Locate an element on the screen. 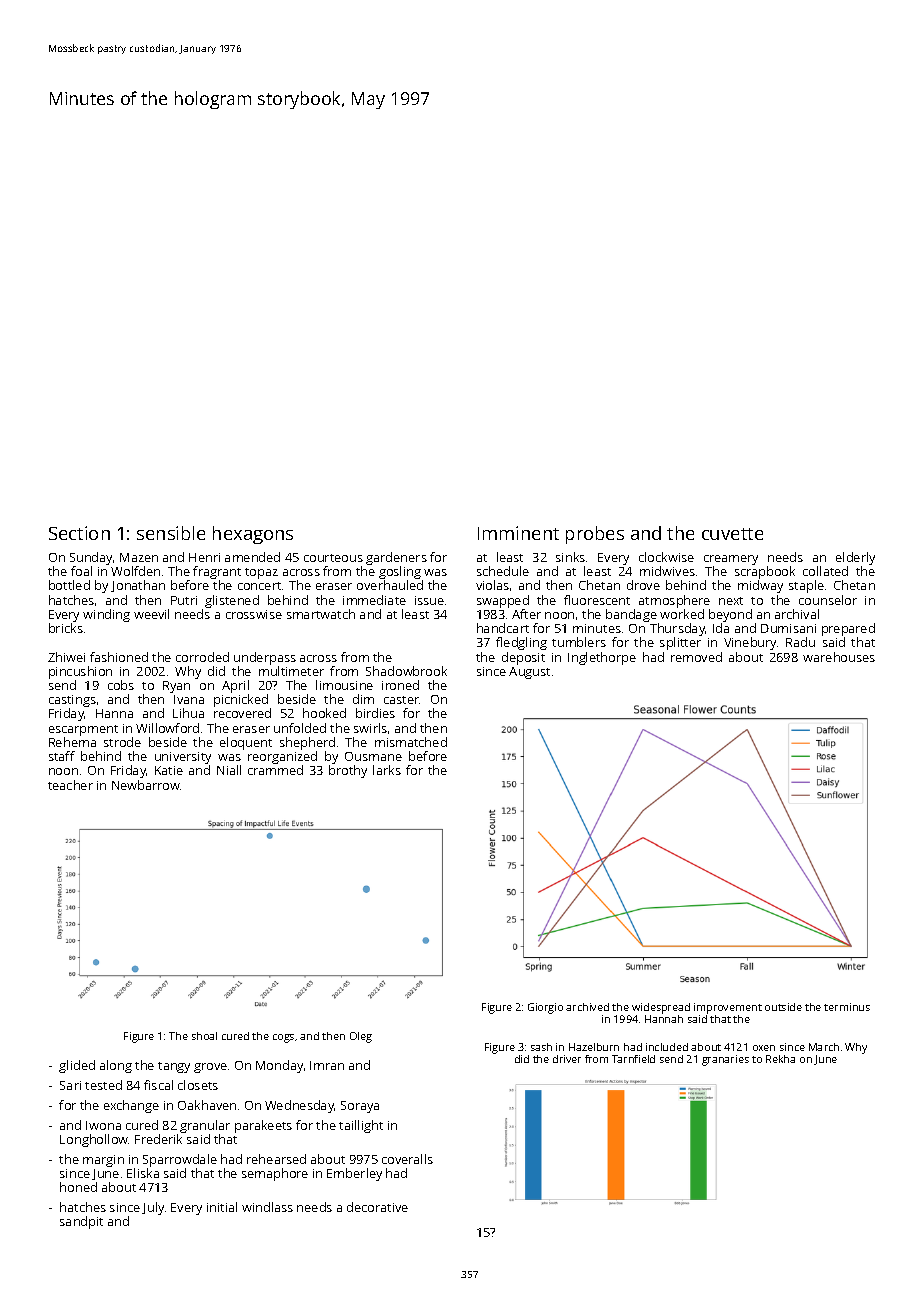  creamery is located at coordinates (731, 560).
